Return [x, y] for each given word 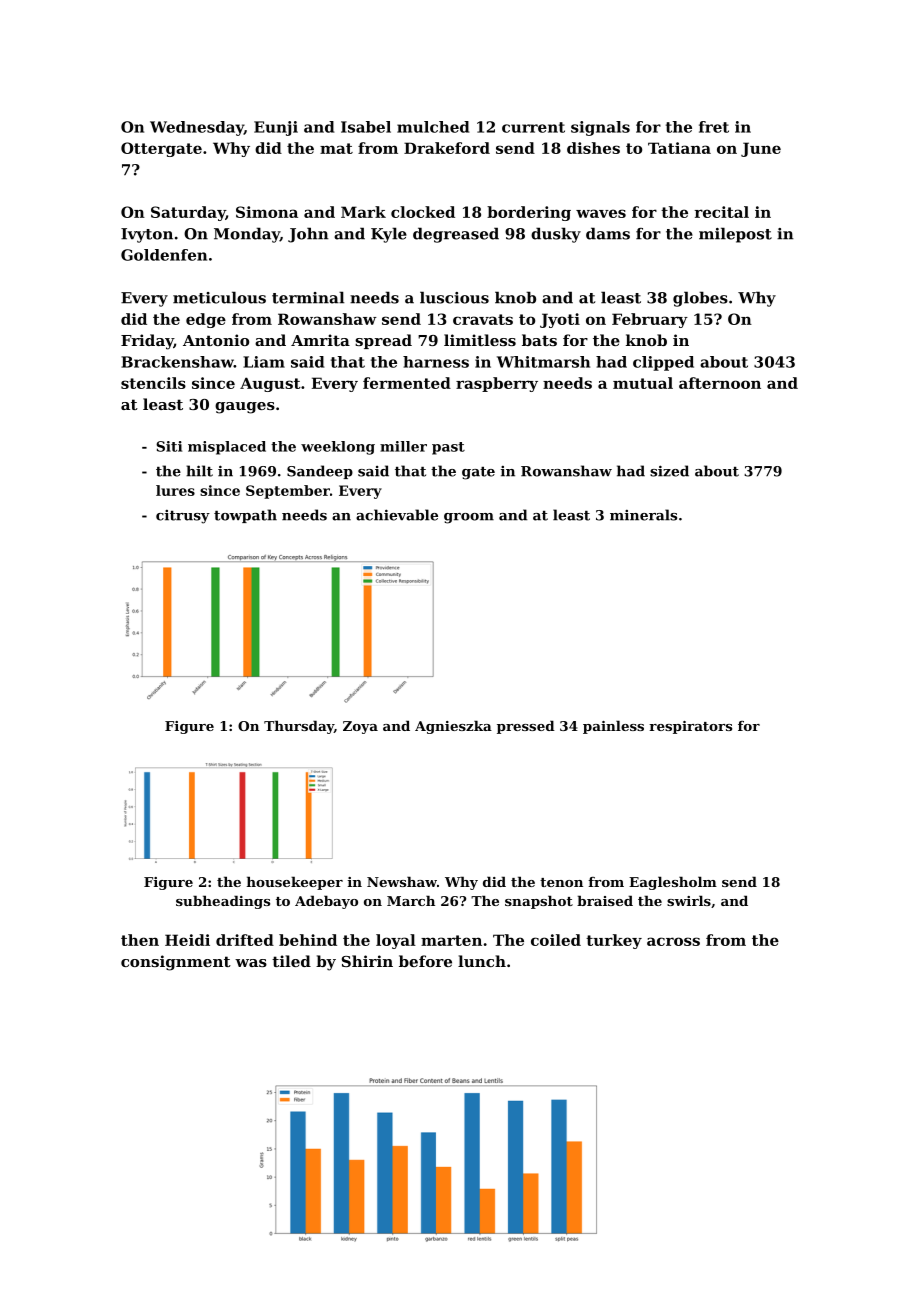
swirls [689, 900]
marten [451, 940]
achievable [397, 515]
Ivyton [147, 235]
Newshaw [402, 881]
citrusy [183, 517]
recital [722, 212]
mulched [433, 127]
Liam [264, 362]
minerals [643, 515]
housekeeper [295, 883]
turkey [614, 941]
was [251, 963]
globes [700, 299]
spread [383, 341]
